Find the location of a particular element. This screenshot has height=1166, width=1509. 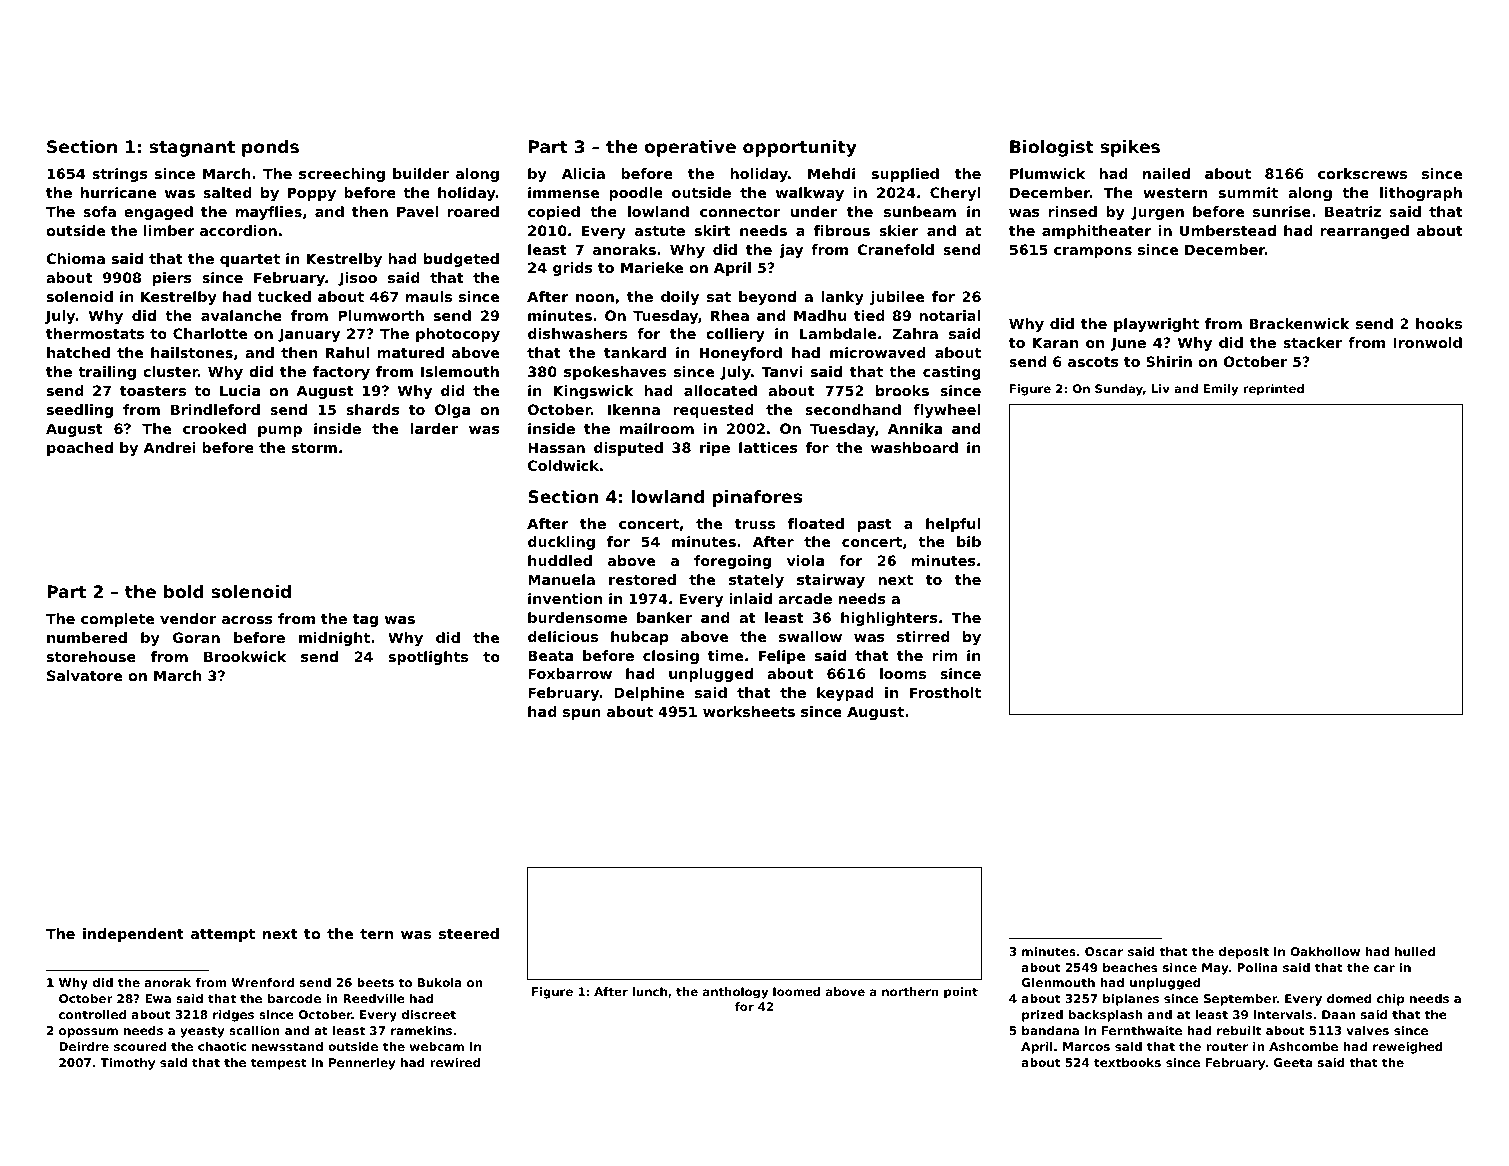

spokeshaves is located at coordinates (615, 373).
